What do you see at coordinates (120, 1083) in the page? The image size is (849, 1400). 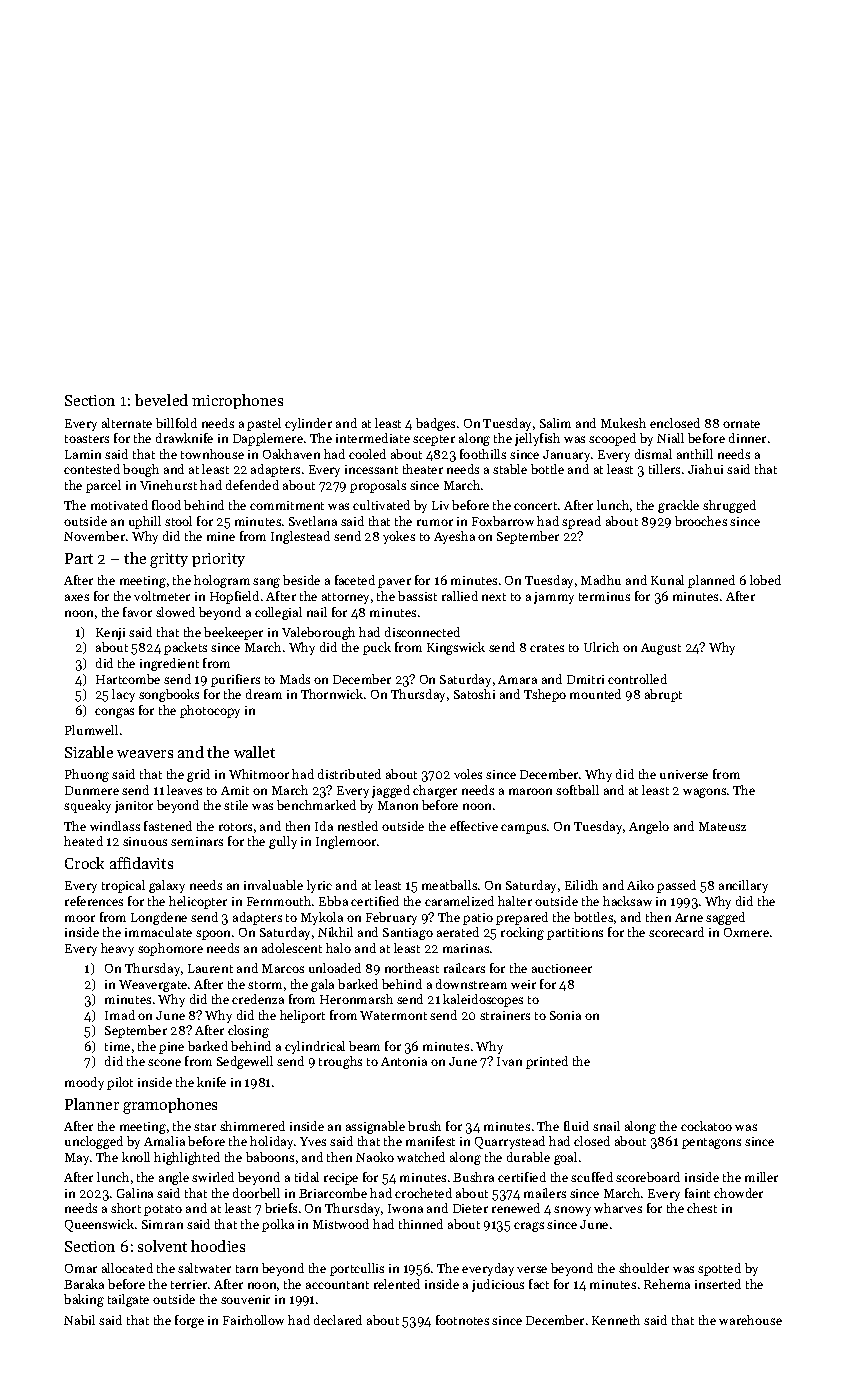 I see `pilot` at bounding box center [120, 1083].
